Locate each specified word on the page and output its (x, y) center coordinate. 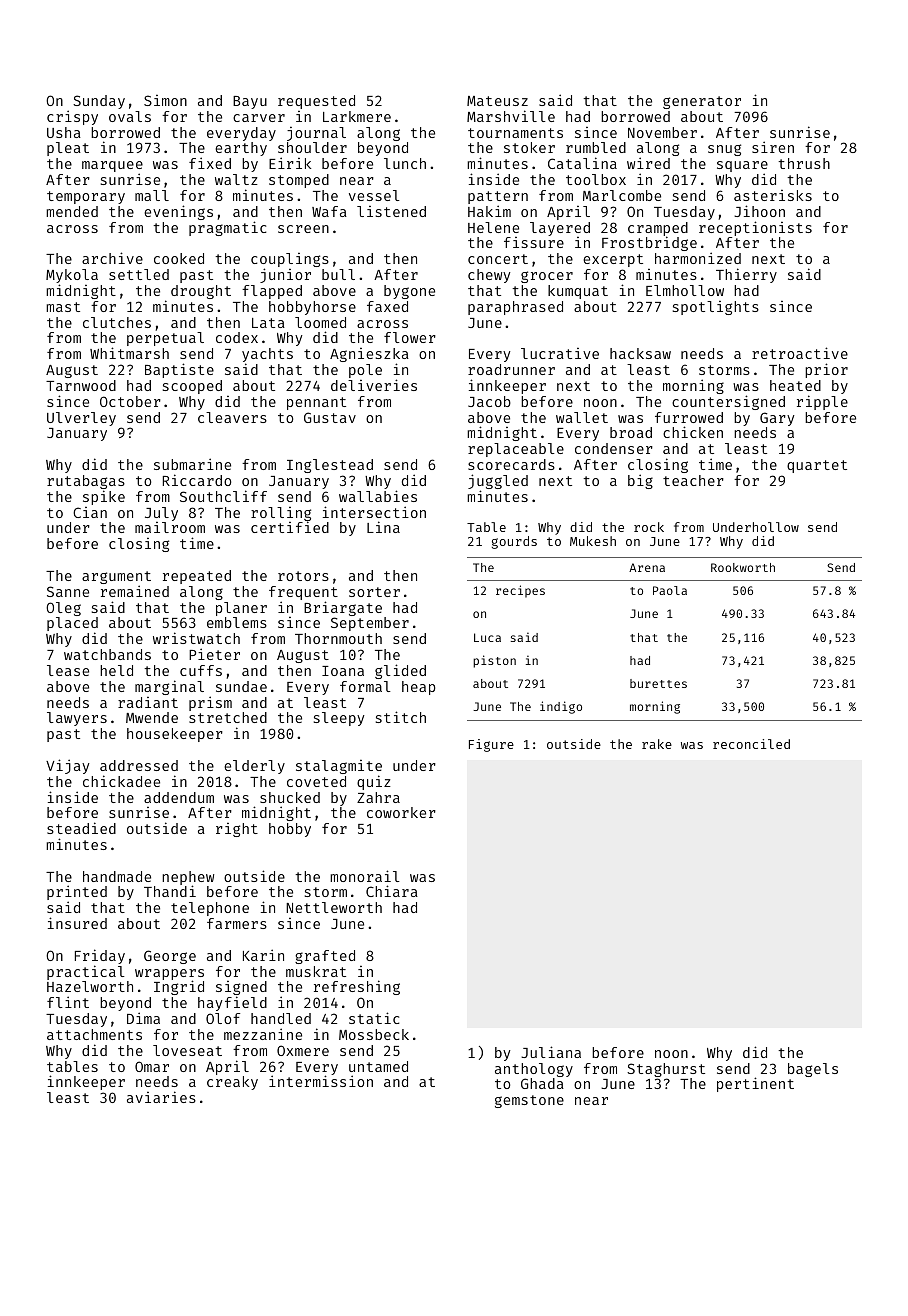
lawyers (77, 719)
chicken (693, 432)
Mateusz (497, 101)
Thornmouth (338, 638)
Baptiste (179, 370)
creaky (232, 1083)
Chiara (392, 891)
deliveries (374, 385)
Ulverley (81, 419)
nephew (188, 878)
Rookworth (743, 567)
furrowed (689, 417)
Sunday (99, 102)
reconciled (751, 744)
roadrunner (511, 369)
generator (702, 102)
